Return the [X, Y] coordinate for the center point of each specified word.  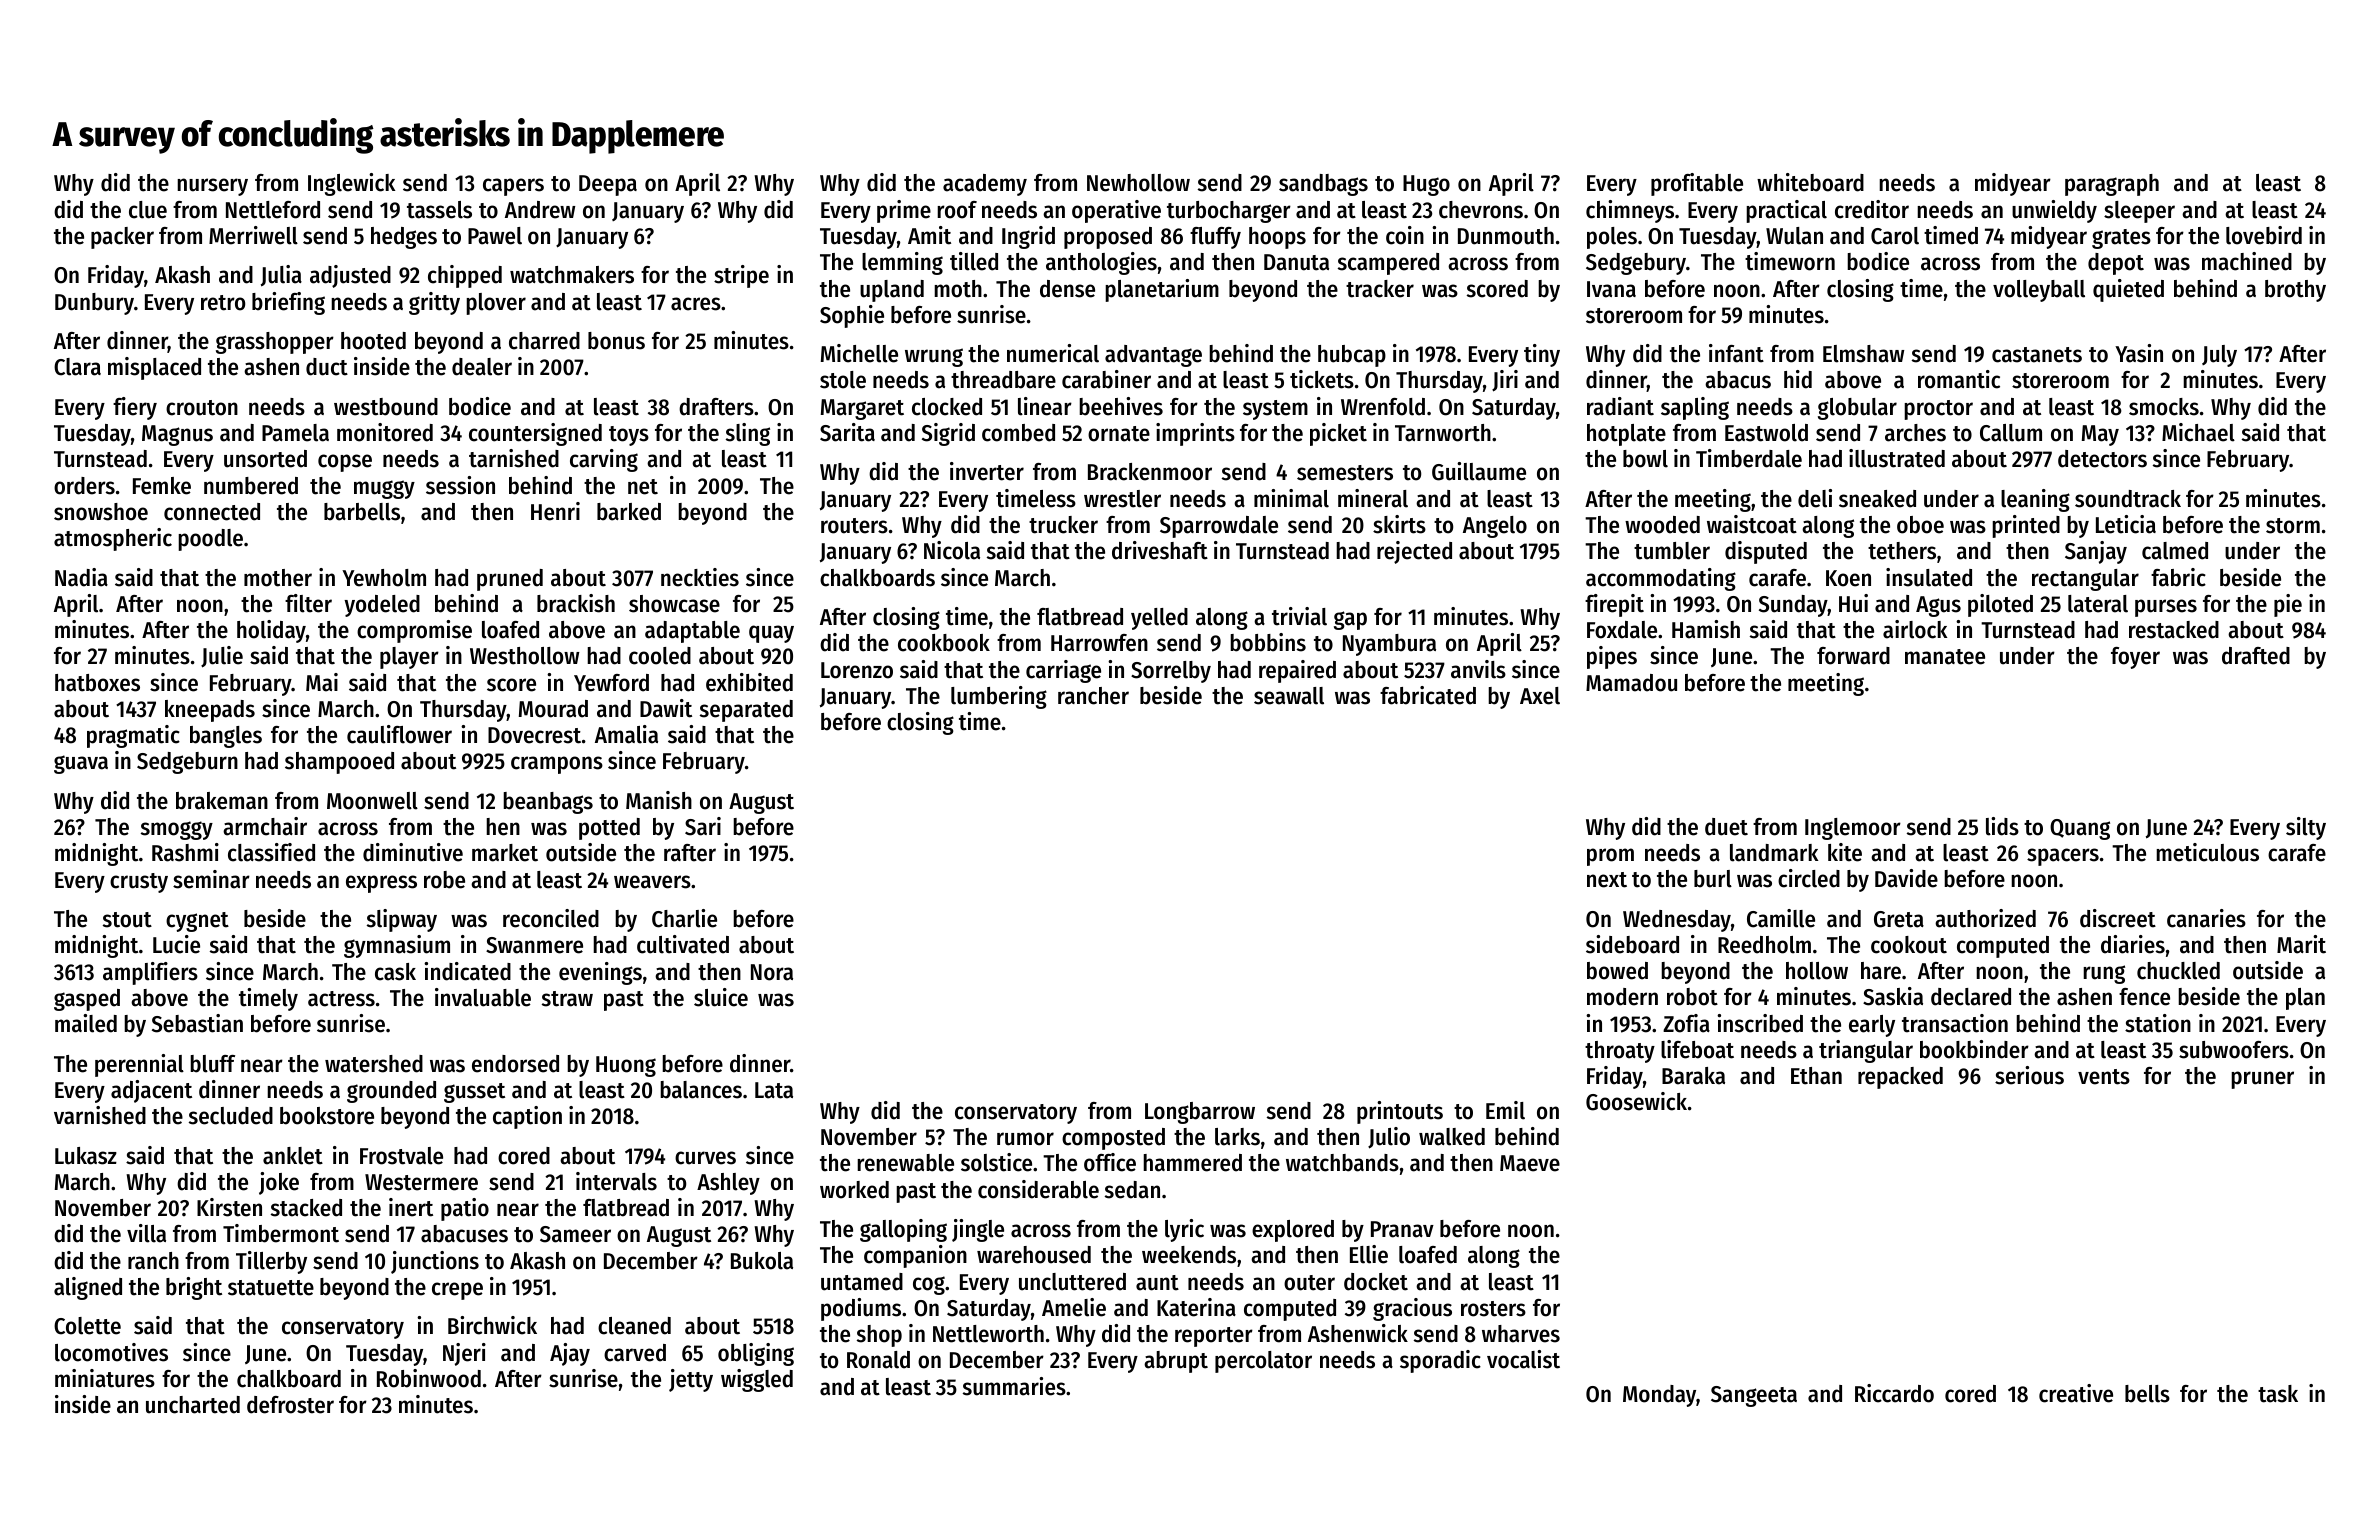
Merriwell [253, 235]
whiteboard [1810, 182]
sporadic [1440, 1361]
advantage [1153, 356]
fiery [135, 408]
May [2100, 435]
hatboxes [97, 683]
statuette [271, 1288]
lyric [1184, 1230]
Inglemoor [1853, 829]
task [2278, 1394]
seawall [1289, 696]
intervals [616, 1181]
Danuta [1296, 262]
